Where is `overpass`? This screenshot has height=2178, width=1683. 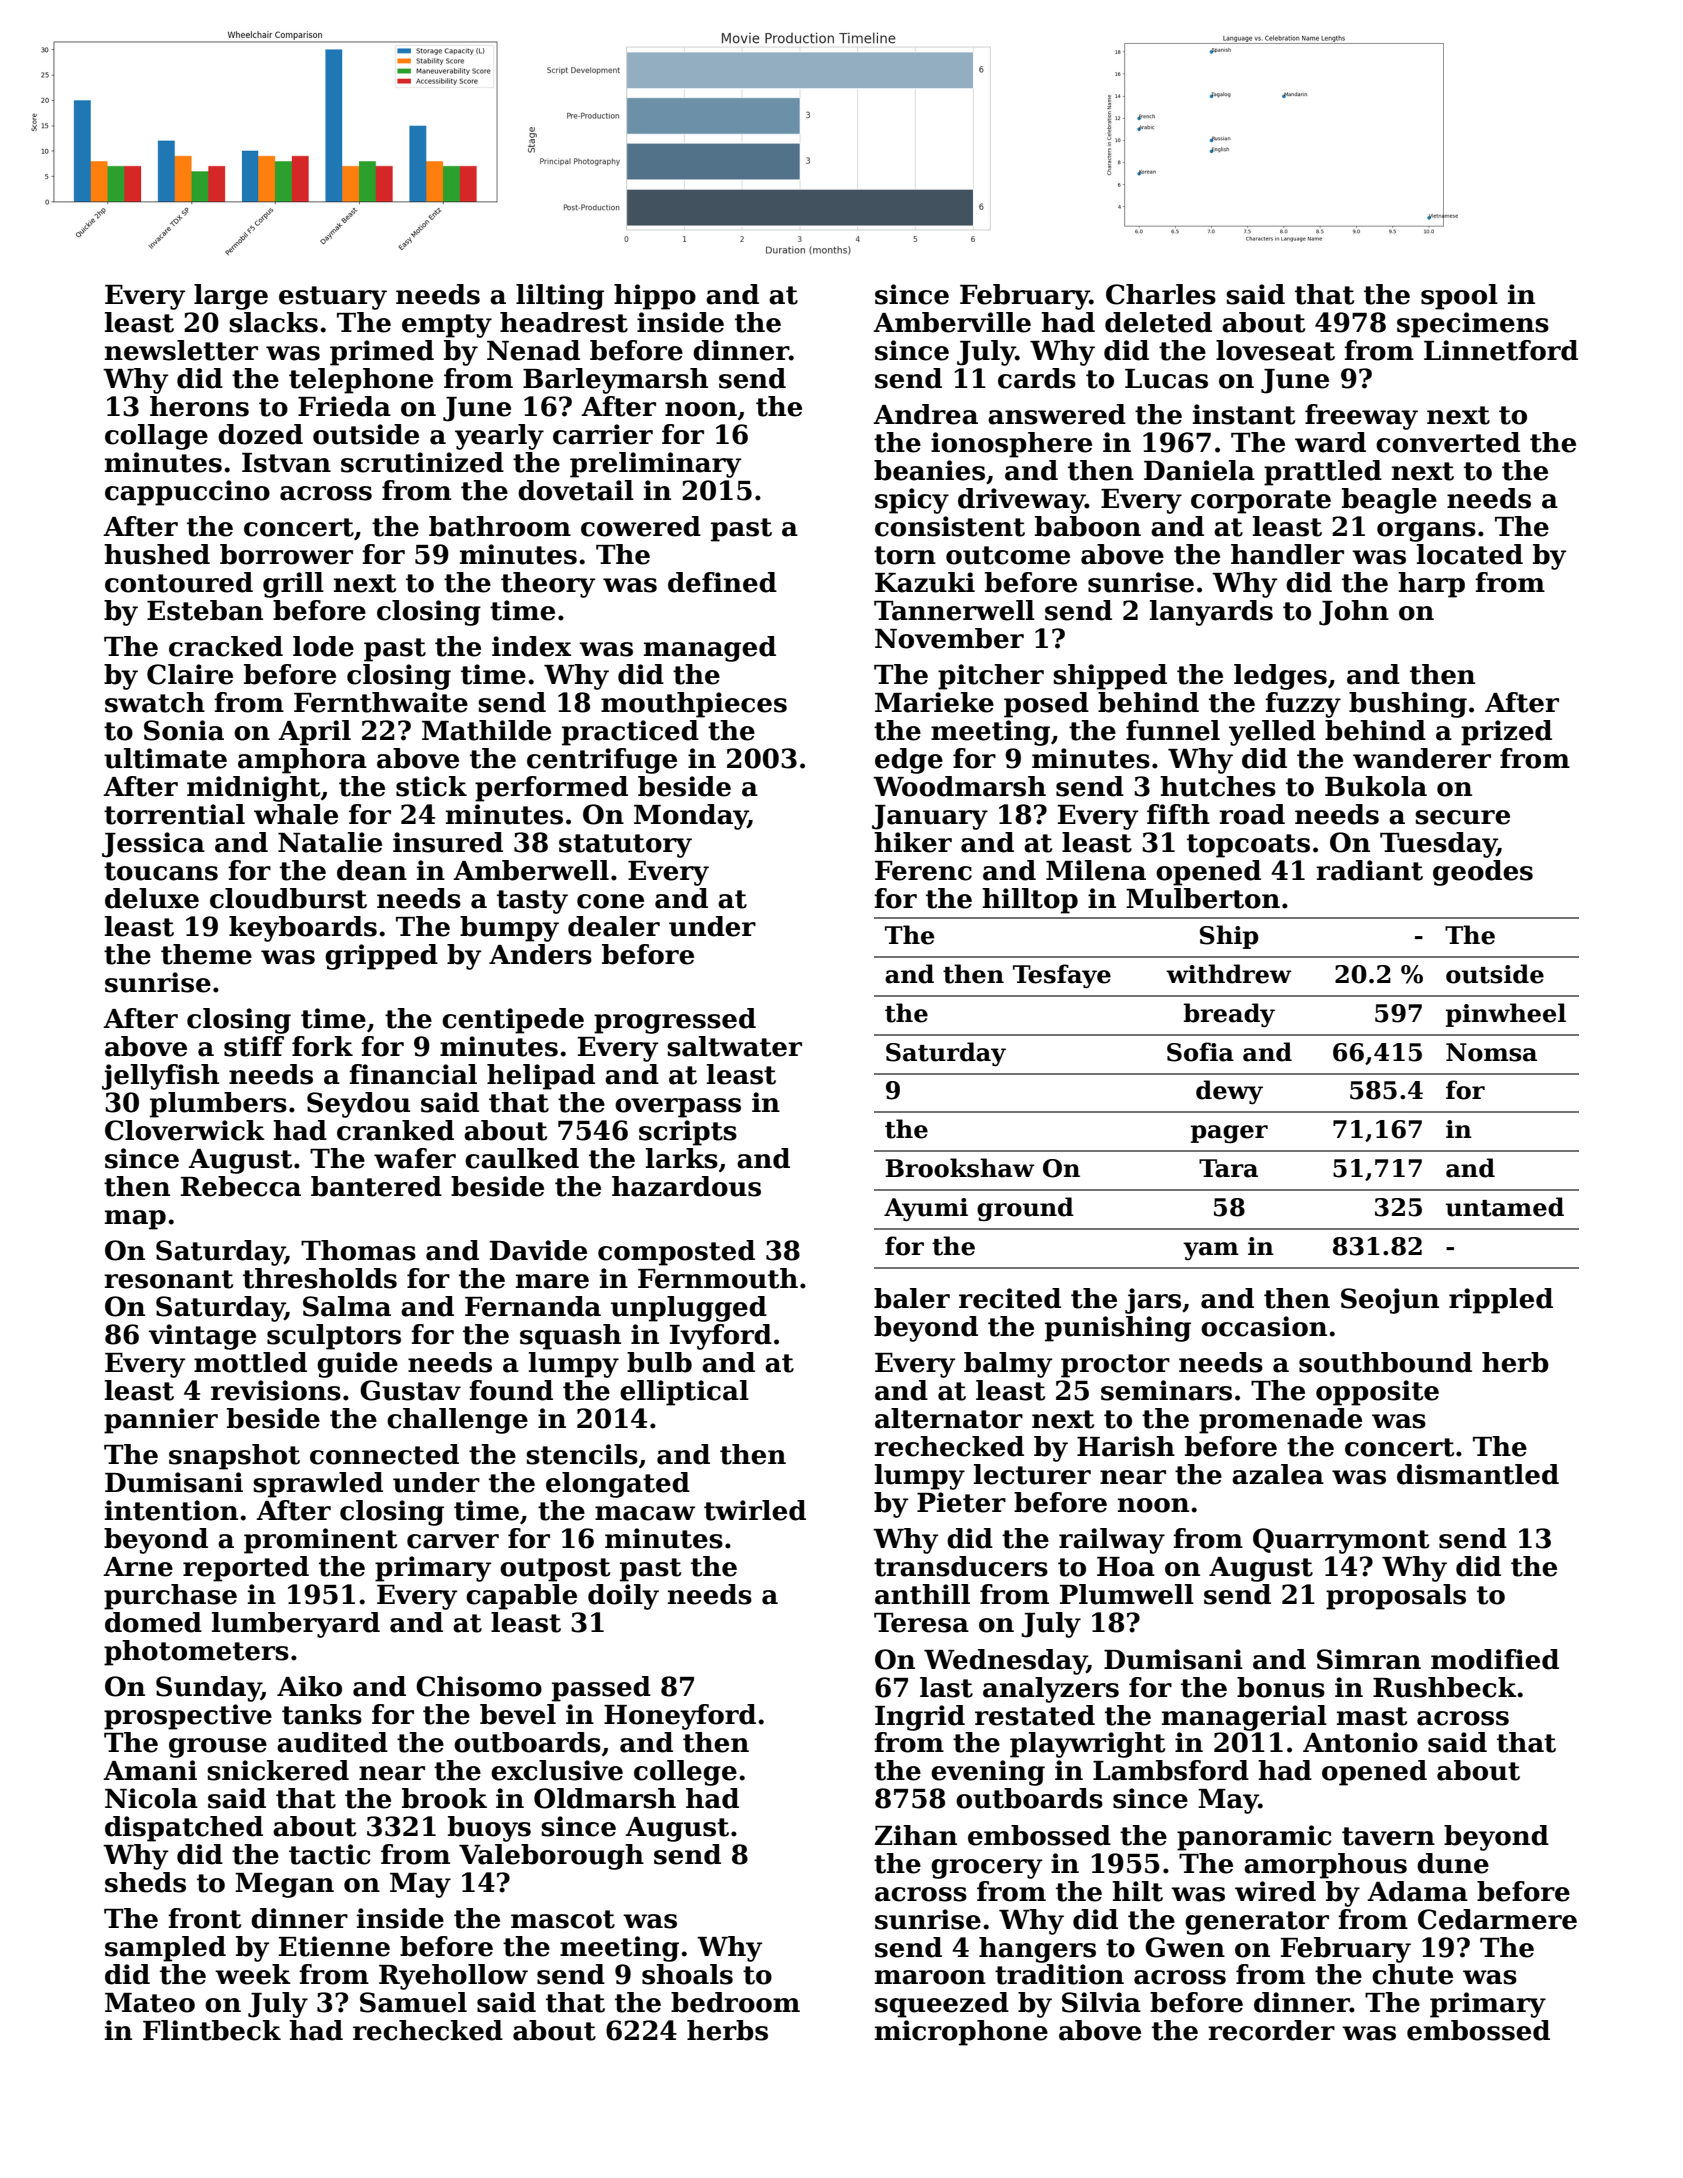 overpass is located at coordinates (678, 1108).
